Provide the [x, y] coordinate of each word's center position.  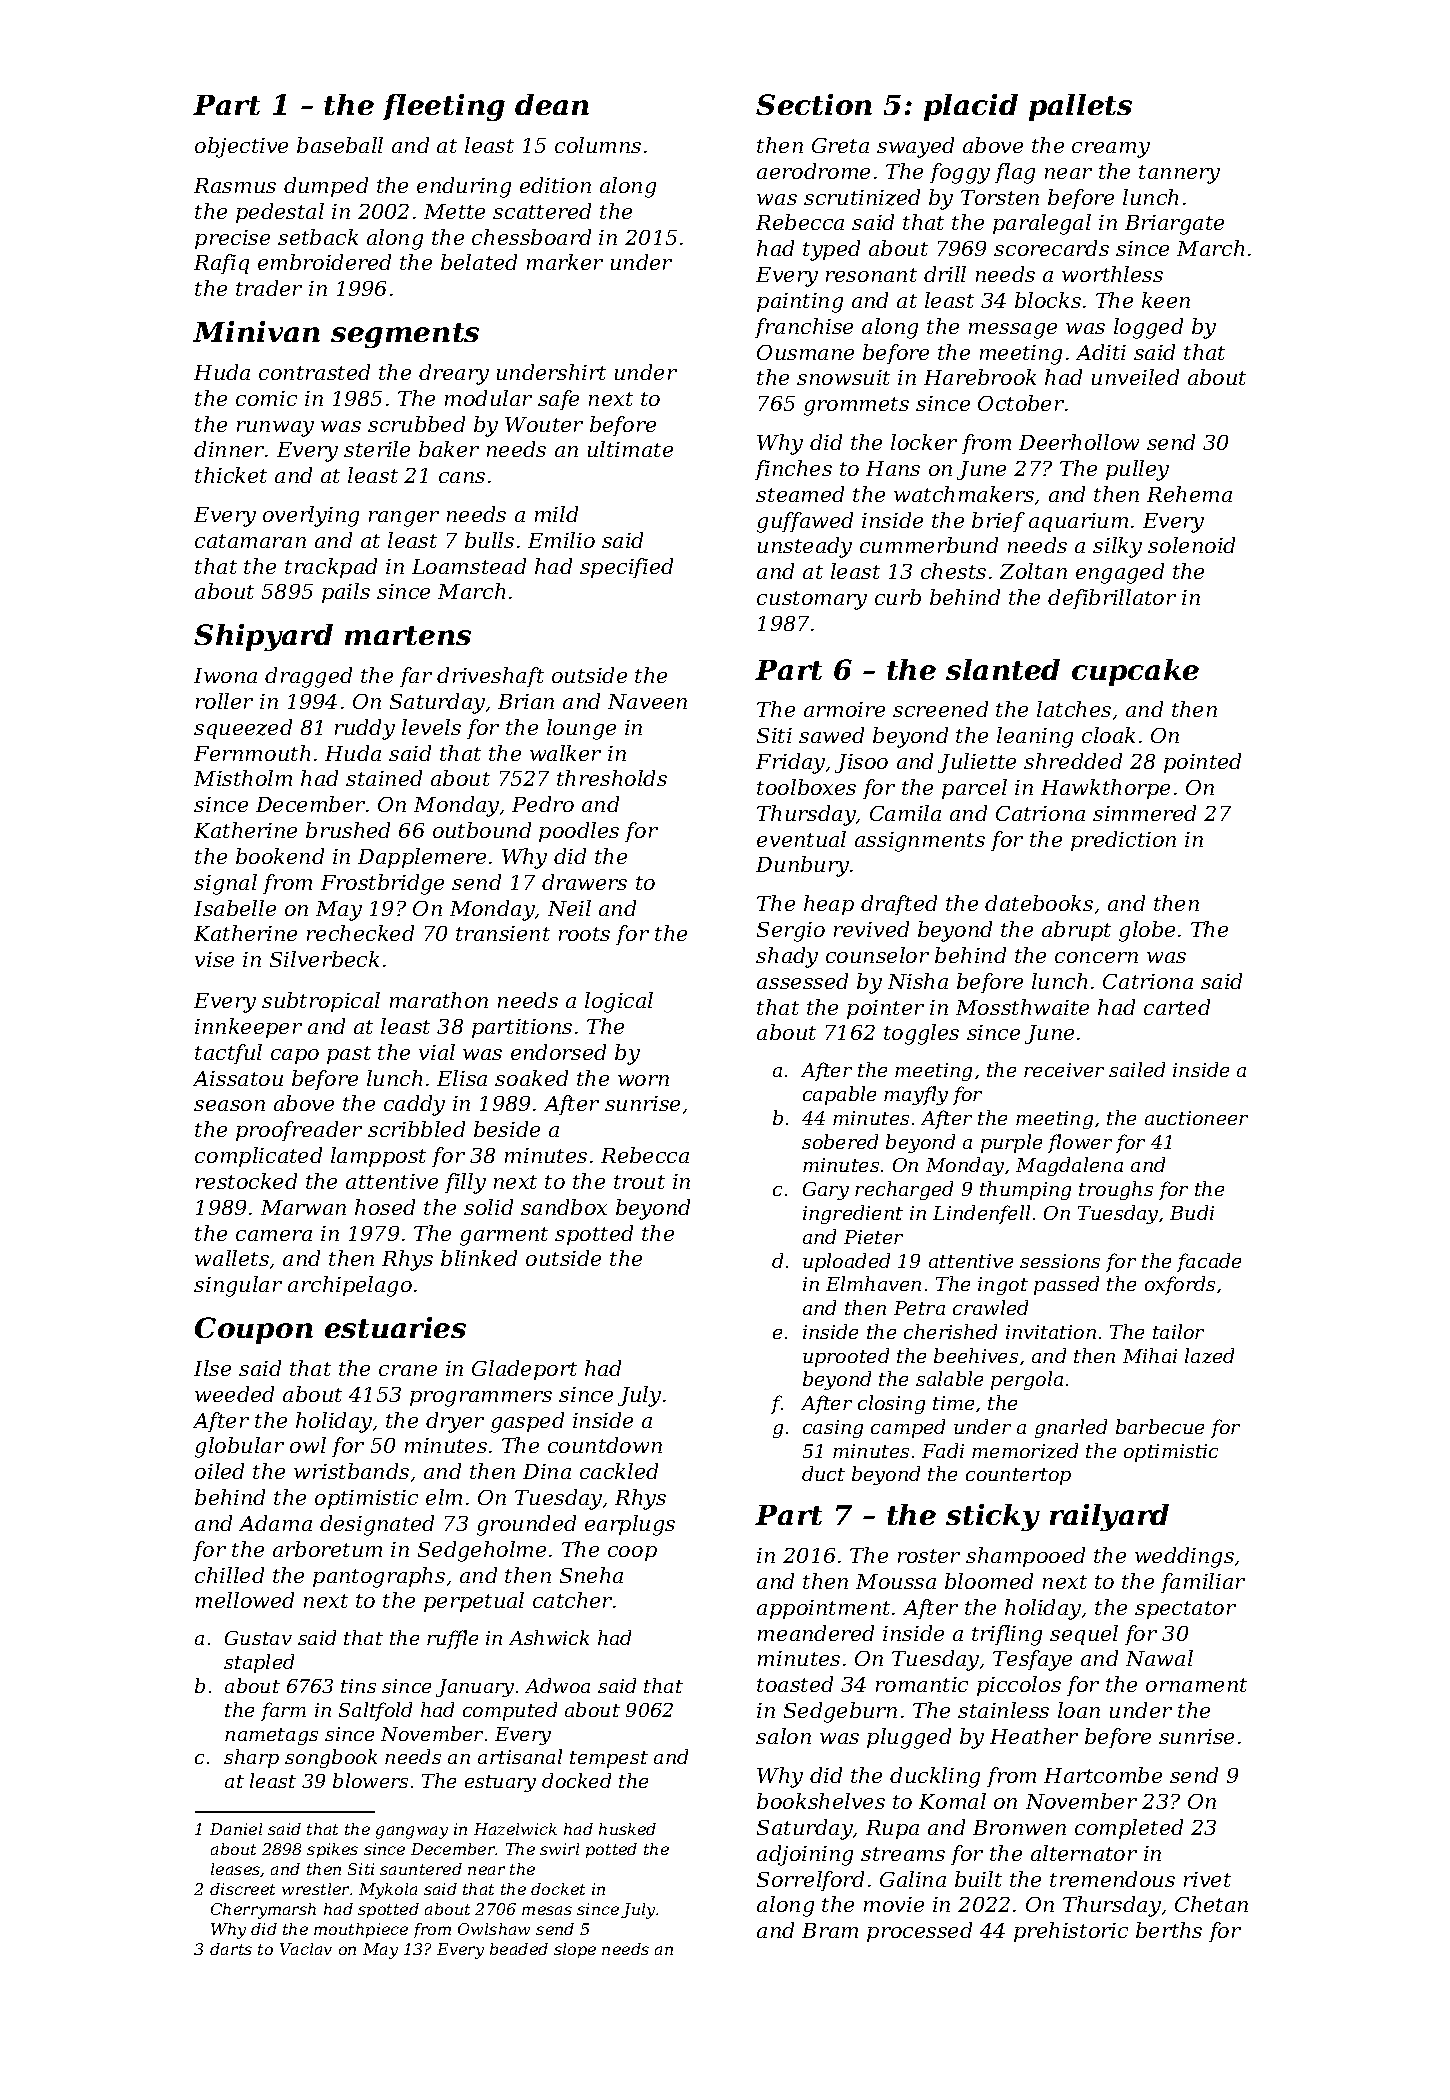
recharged [904, 1190]
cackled [619, 1471]
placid [971, 107]
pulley [1137, 470]
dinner [229, 449]
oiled [219, 1471]
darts [231, 1949]
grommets [856, 406]
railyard [1109, 1517]
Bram [830, 1930]
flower [1080, 1143]
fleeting [444, 107]
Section [814, 104]
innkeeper [248, 1028]
